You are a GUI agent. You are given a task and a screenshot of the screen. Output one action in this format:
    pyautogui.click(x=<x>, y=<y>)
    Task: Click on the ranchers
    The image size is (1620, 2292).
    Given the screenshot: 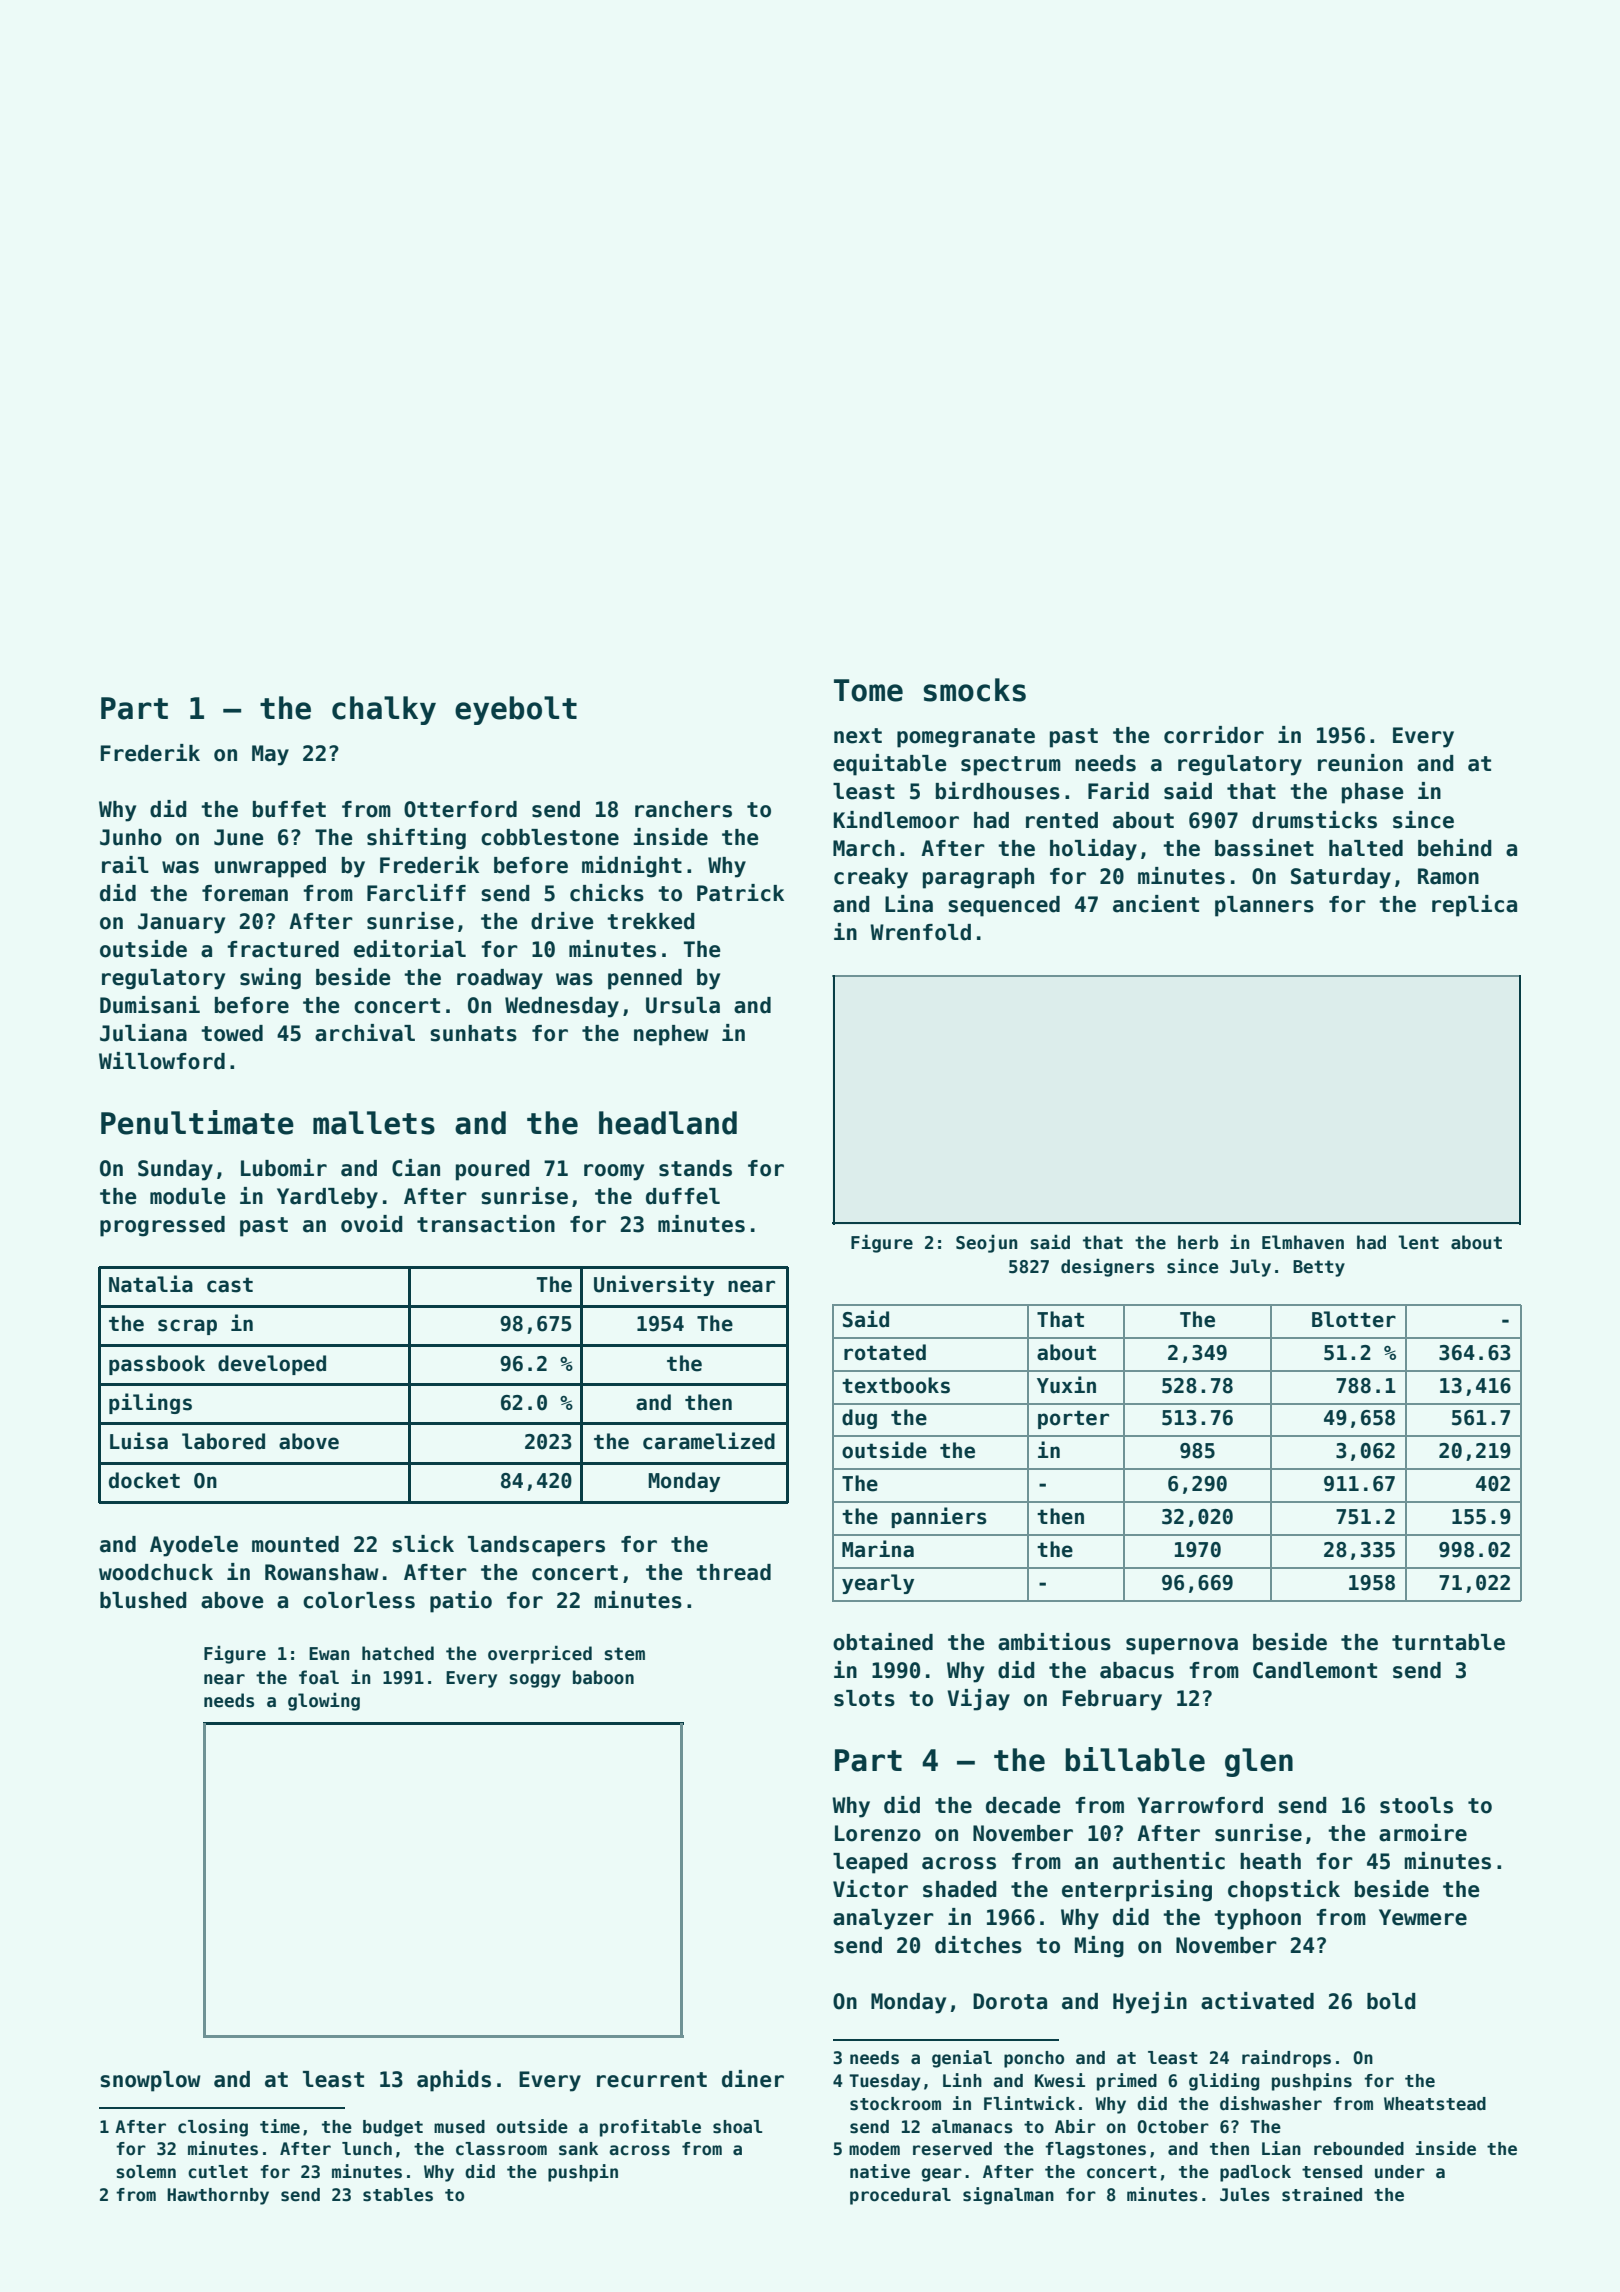 What is the action you would take?
    pyautogui.click(x=683, y=809)
